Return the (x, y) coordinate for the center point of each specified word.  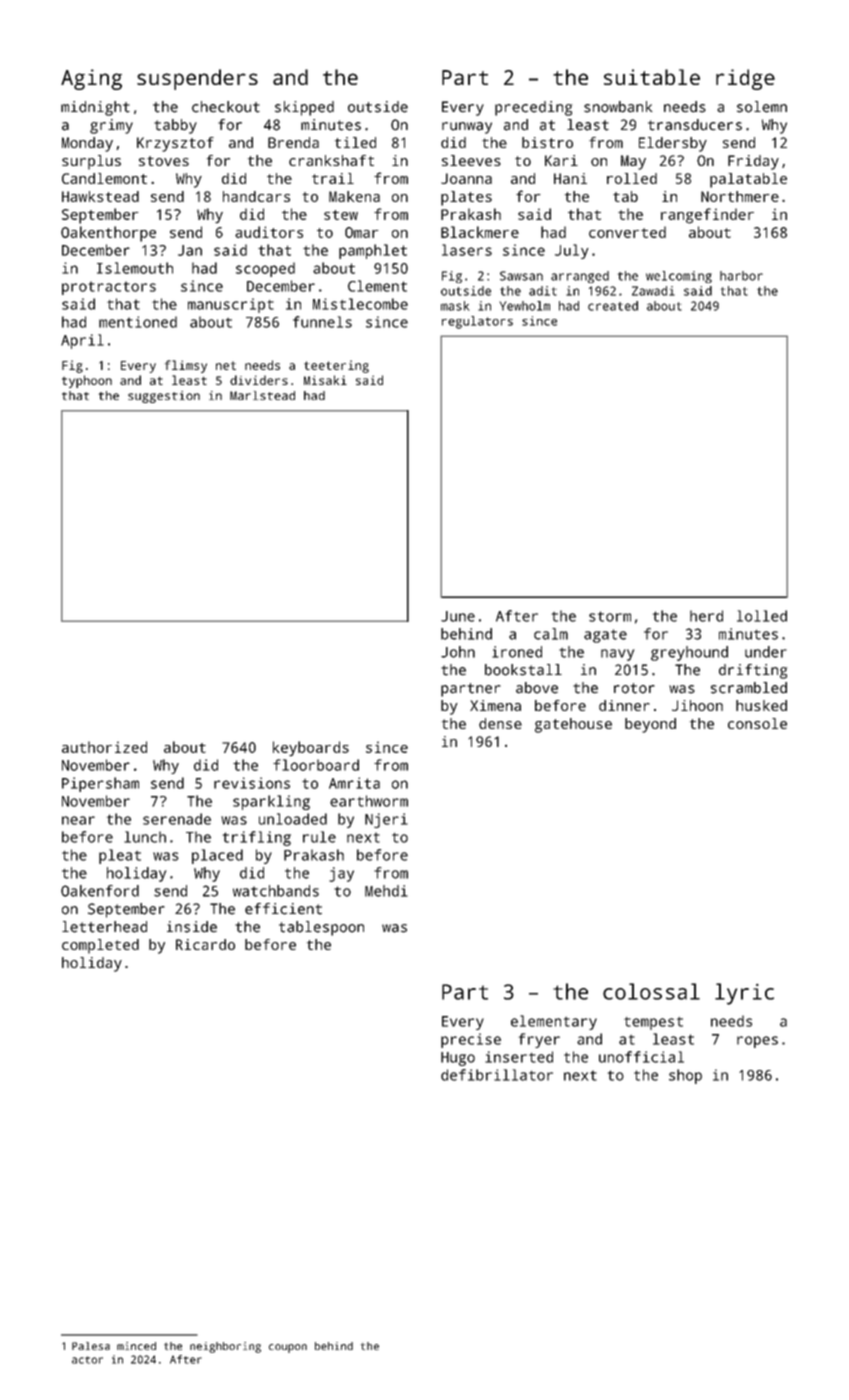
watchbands (276, 891)
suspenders (197, 79)
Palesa (91, 1346)
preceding (533, 108)
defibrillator (497, 1075)
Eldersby (673, 144)
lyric (744, 994)
